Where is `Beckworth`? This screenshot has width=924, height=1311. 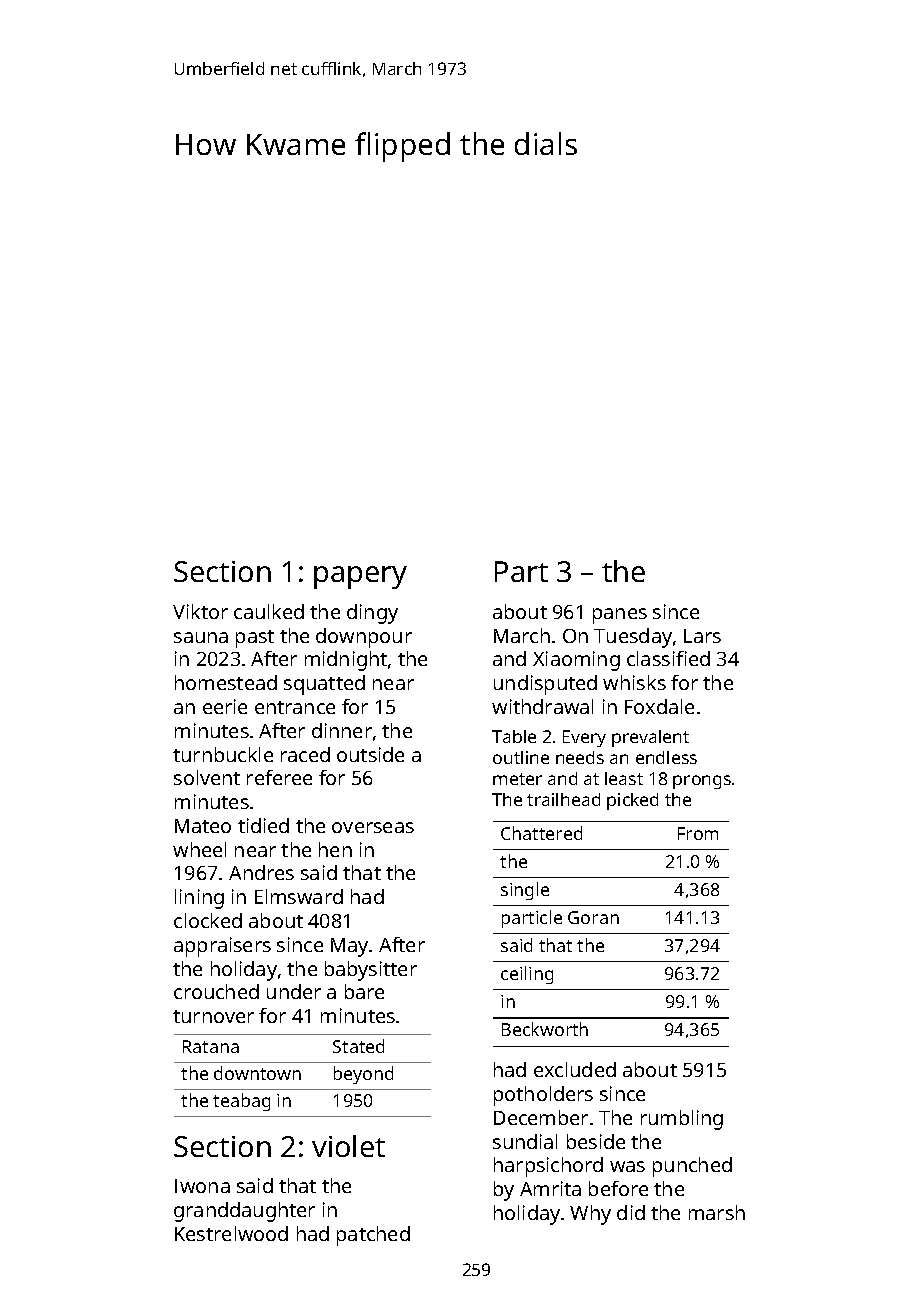
Beckworth is located at coordinates (545, 1029).
